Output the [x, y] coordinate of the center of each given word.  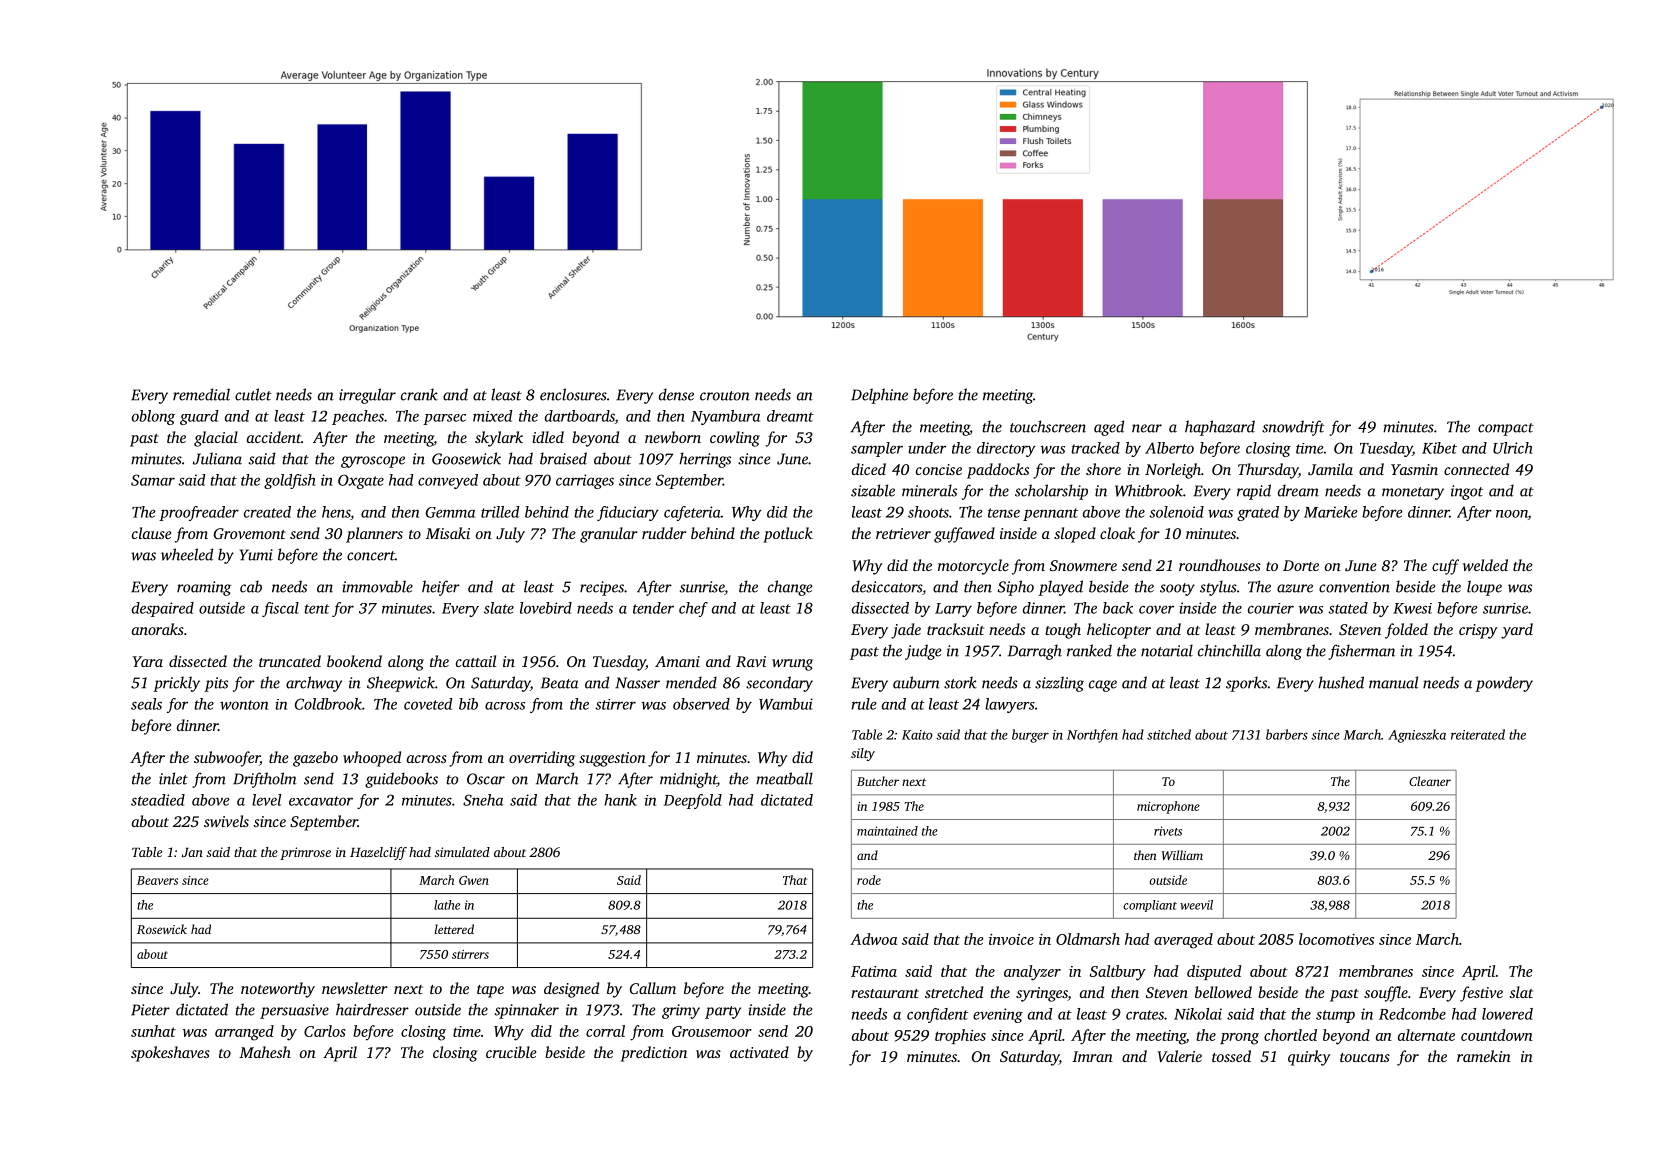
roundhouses [1220, 565]
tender [653, 608]
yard [1517, 631]
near [1147, 428]
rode [869, 880]
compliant [1150, 906]
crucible [511, 1052]
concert [371, 556]
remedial [201, 394]
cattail [476, 661]
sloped [1075, 535]
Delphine [879, 396]
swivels [226, 821]
